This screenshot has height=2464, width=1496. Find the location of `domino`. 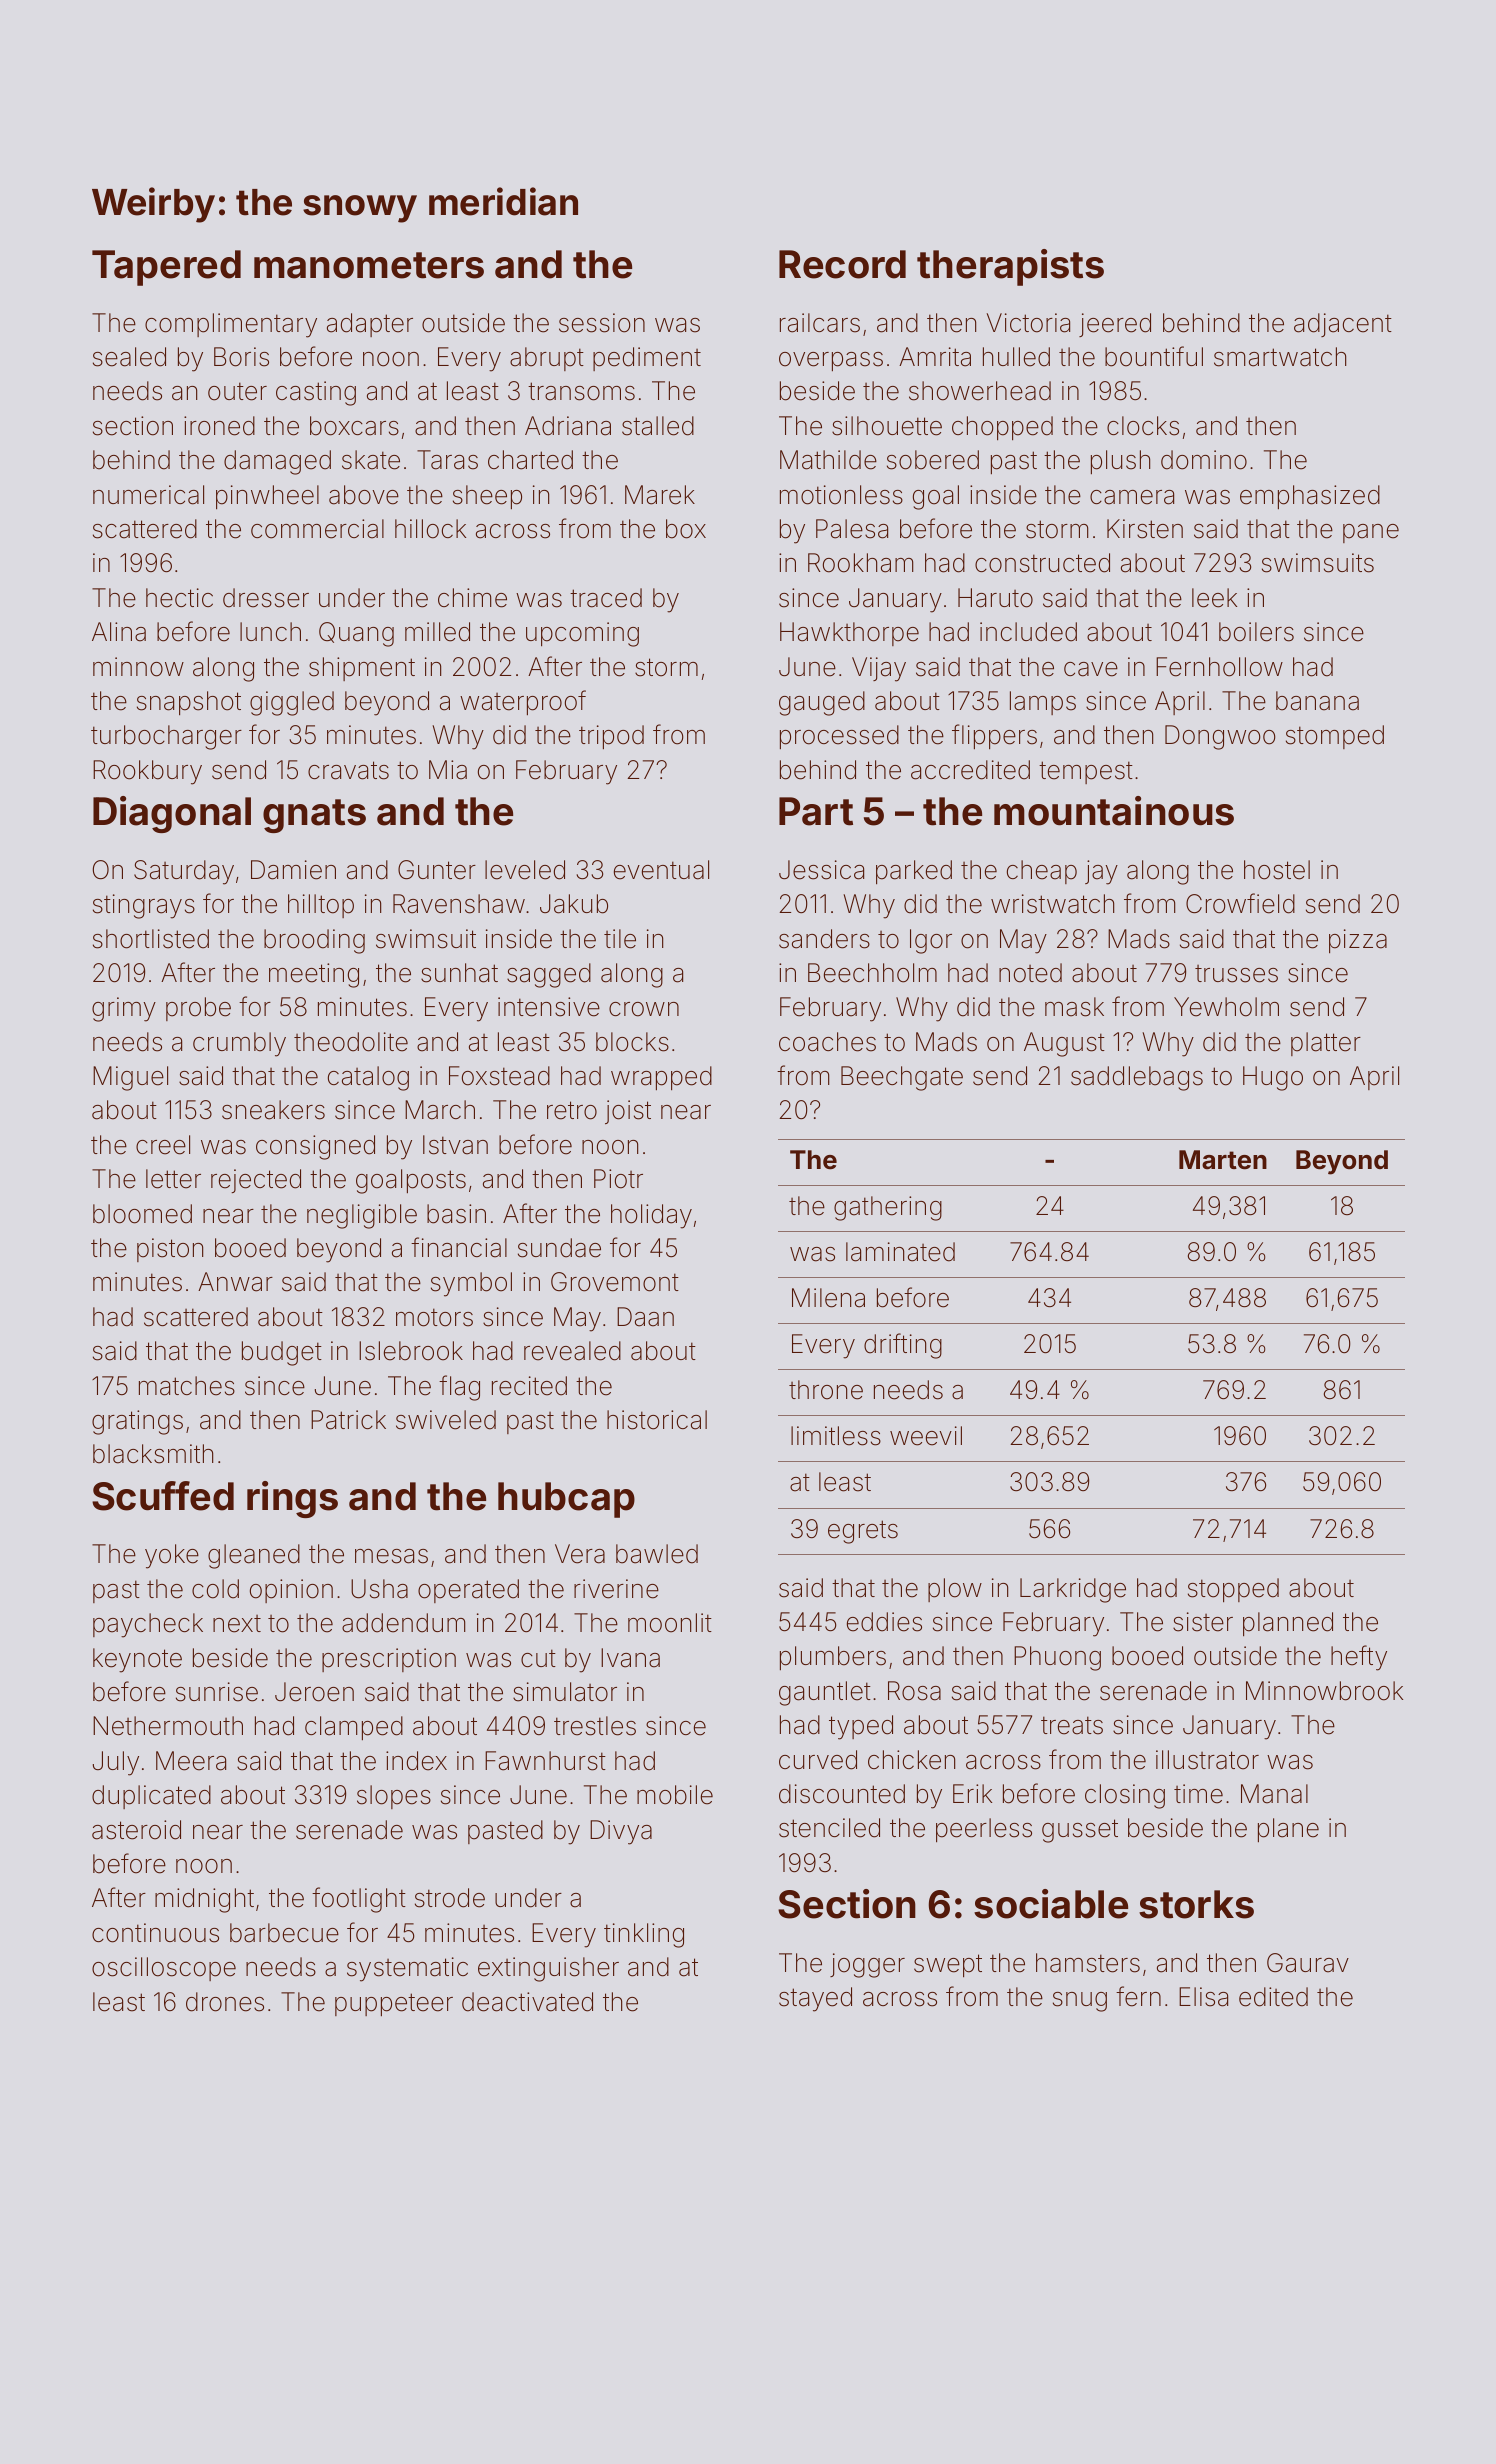

domino is located at coordinates (1204, 460).
